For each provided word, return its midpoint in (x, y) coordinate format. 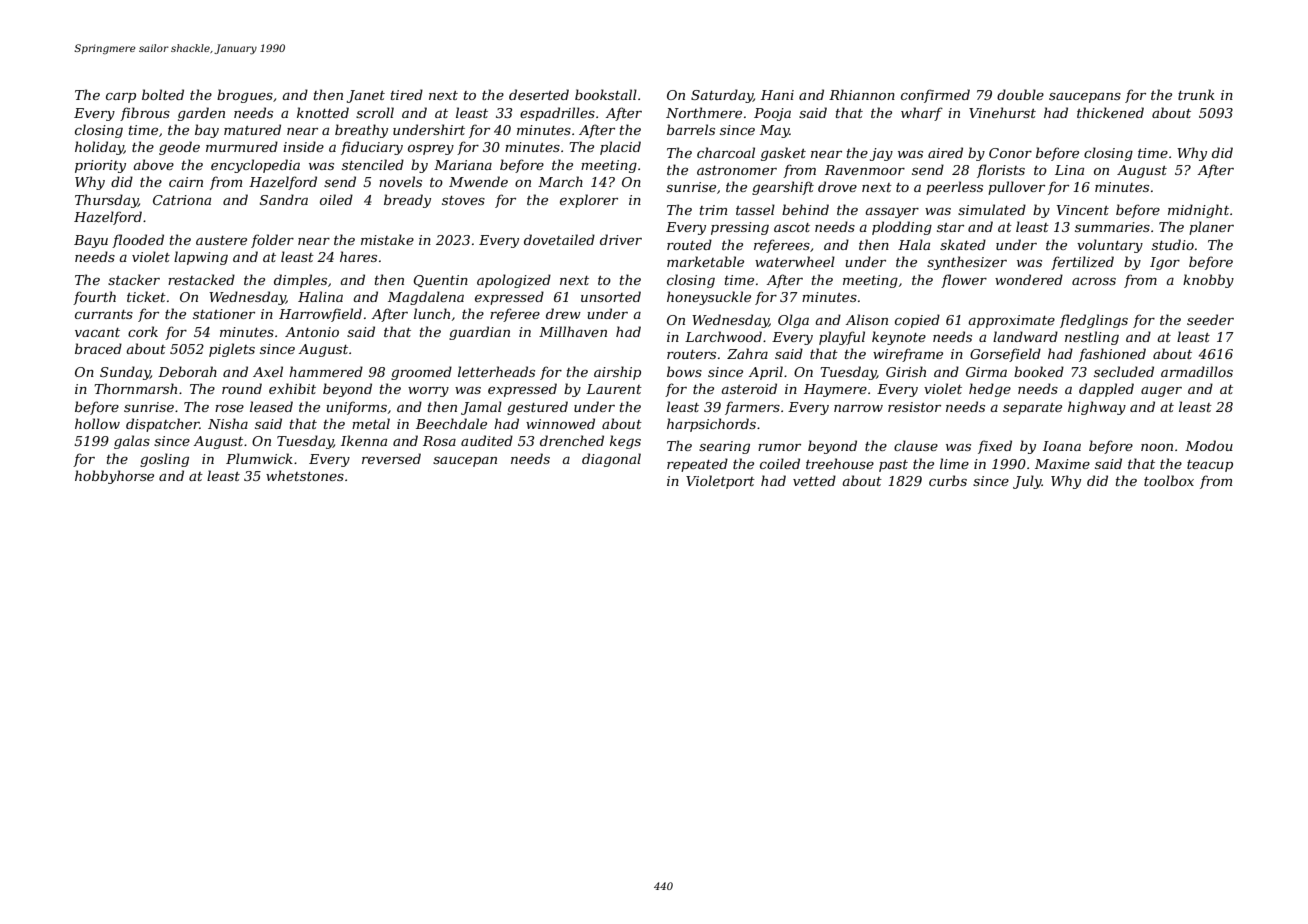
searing (724, 447)
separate (1032, 409)
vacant (97, 332)
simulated (992, 209)
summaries (1112, 227)
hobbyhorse (114, 477)
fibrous (145, 114)
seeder (1210, 319)
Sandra (284, 199)
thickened (1110, 112)
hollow (97, 423)
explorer (589, 201)
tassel (755, 209)
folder (272, 241)
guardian (479, 333)
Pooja (772, 114)
